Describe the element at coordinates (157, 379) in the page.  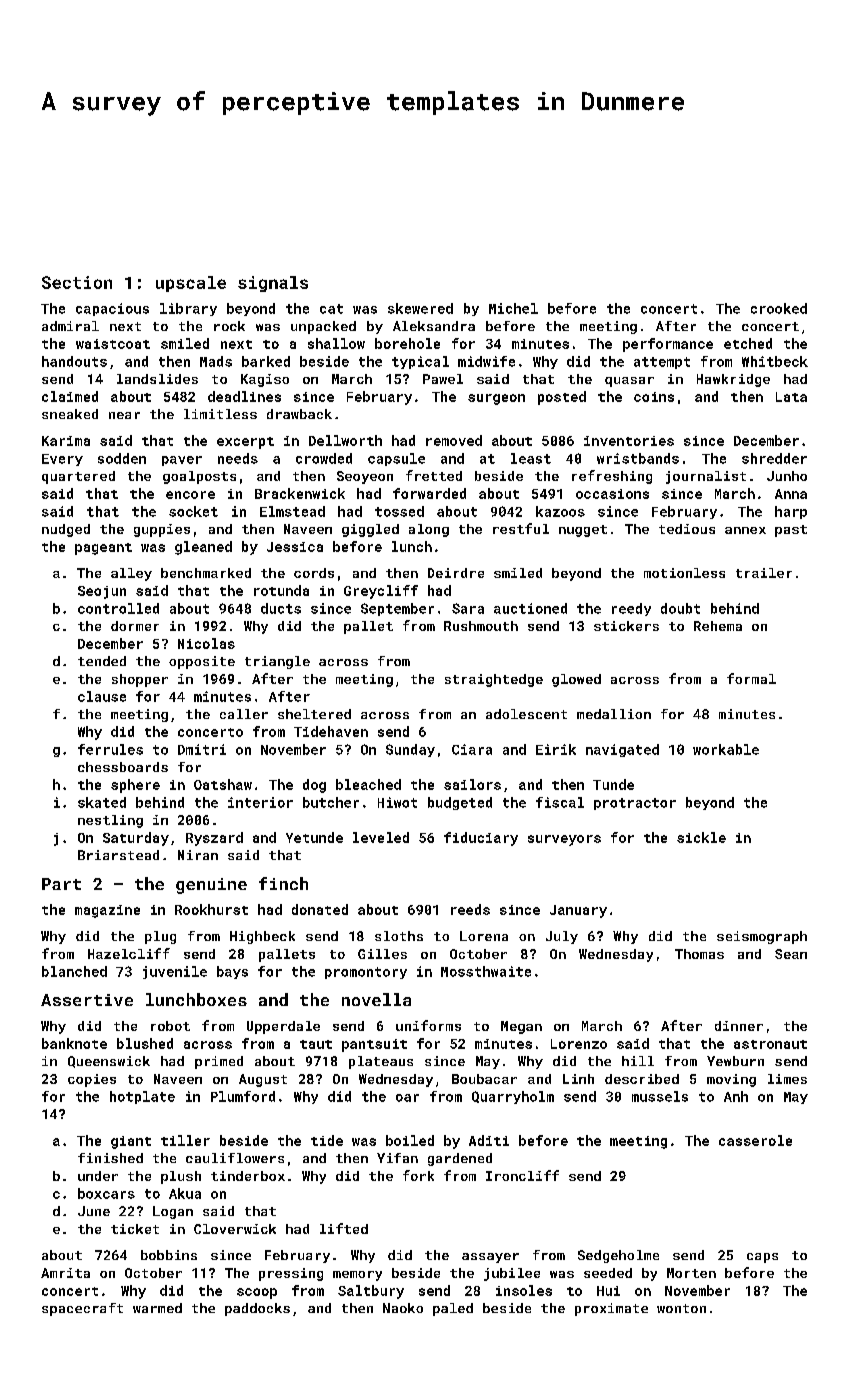
I see `landslides` at that location.
